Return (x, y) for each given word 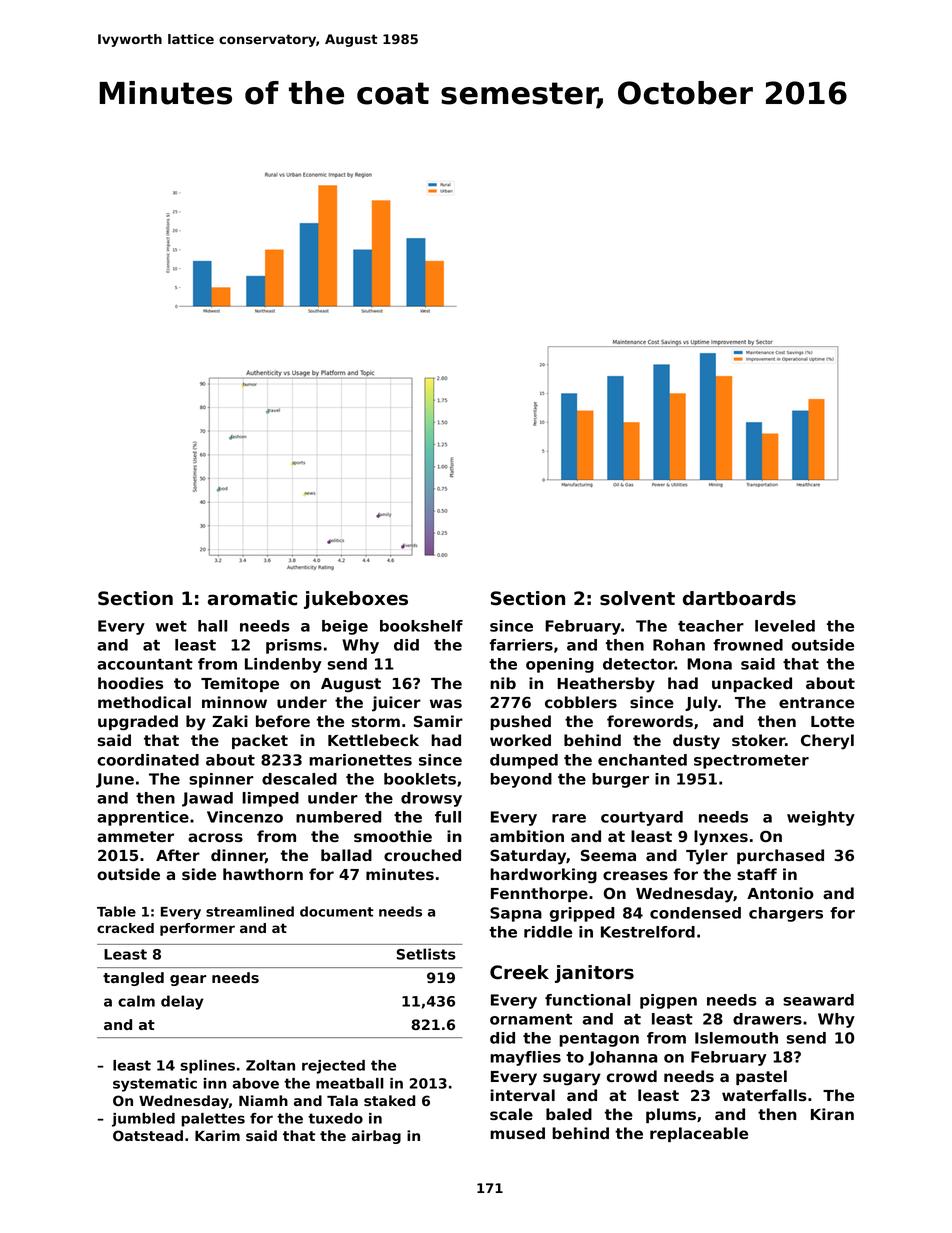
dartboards (739, 598)
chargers (786, 914)
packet (260, 741)
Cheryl (827, 742)
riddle (548, 932)
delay (182, 1002)
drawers (767, 1019)
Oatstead (148, 1135)
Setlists (426, 954)
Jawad (207, 799)
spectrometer (751, 762)
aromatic (252, 598)
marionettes (360, 760)
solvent (637, 598)
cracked (125, 928)
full (448, 817)
